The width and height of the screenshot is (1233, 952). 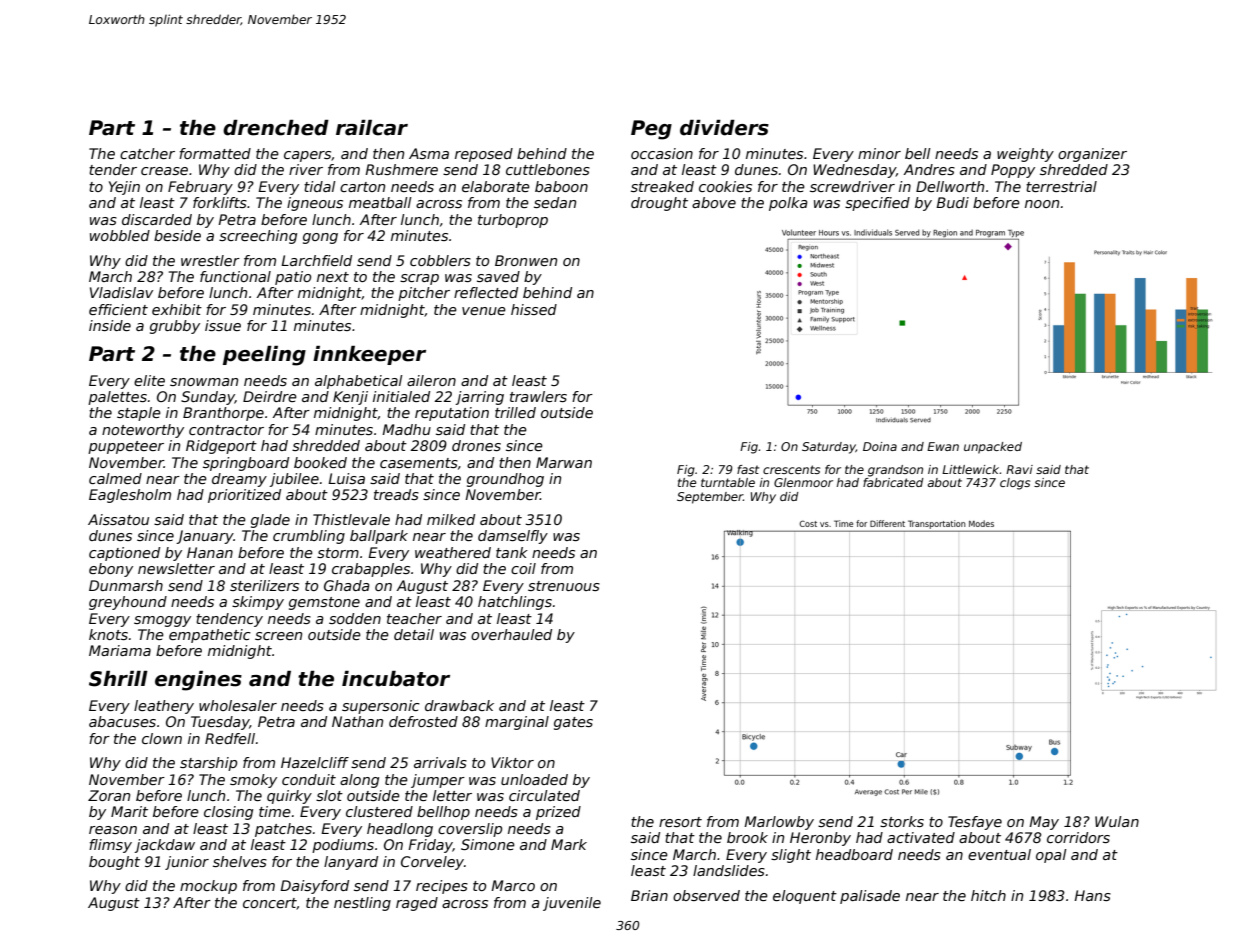 I want to click on clogs, so click(x=1015, y=484).
